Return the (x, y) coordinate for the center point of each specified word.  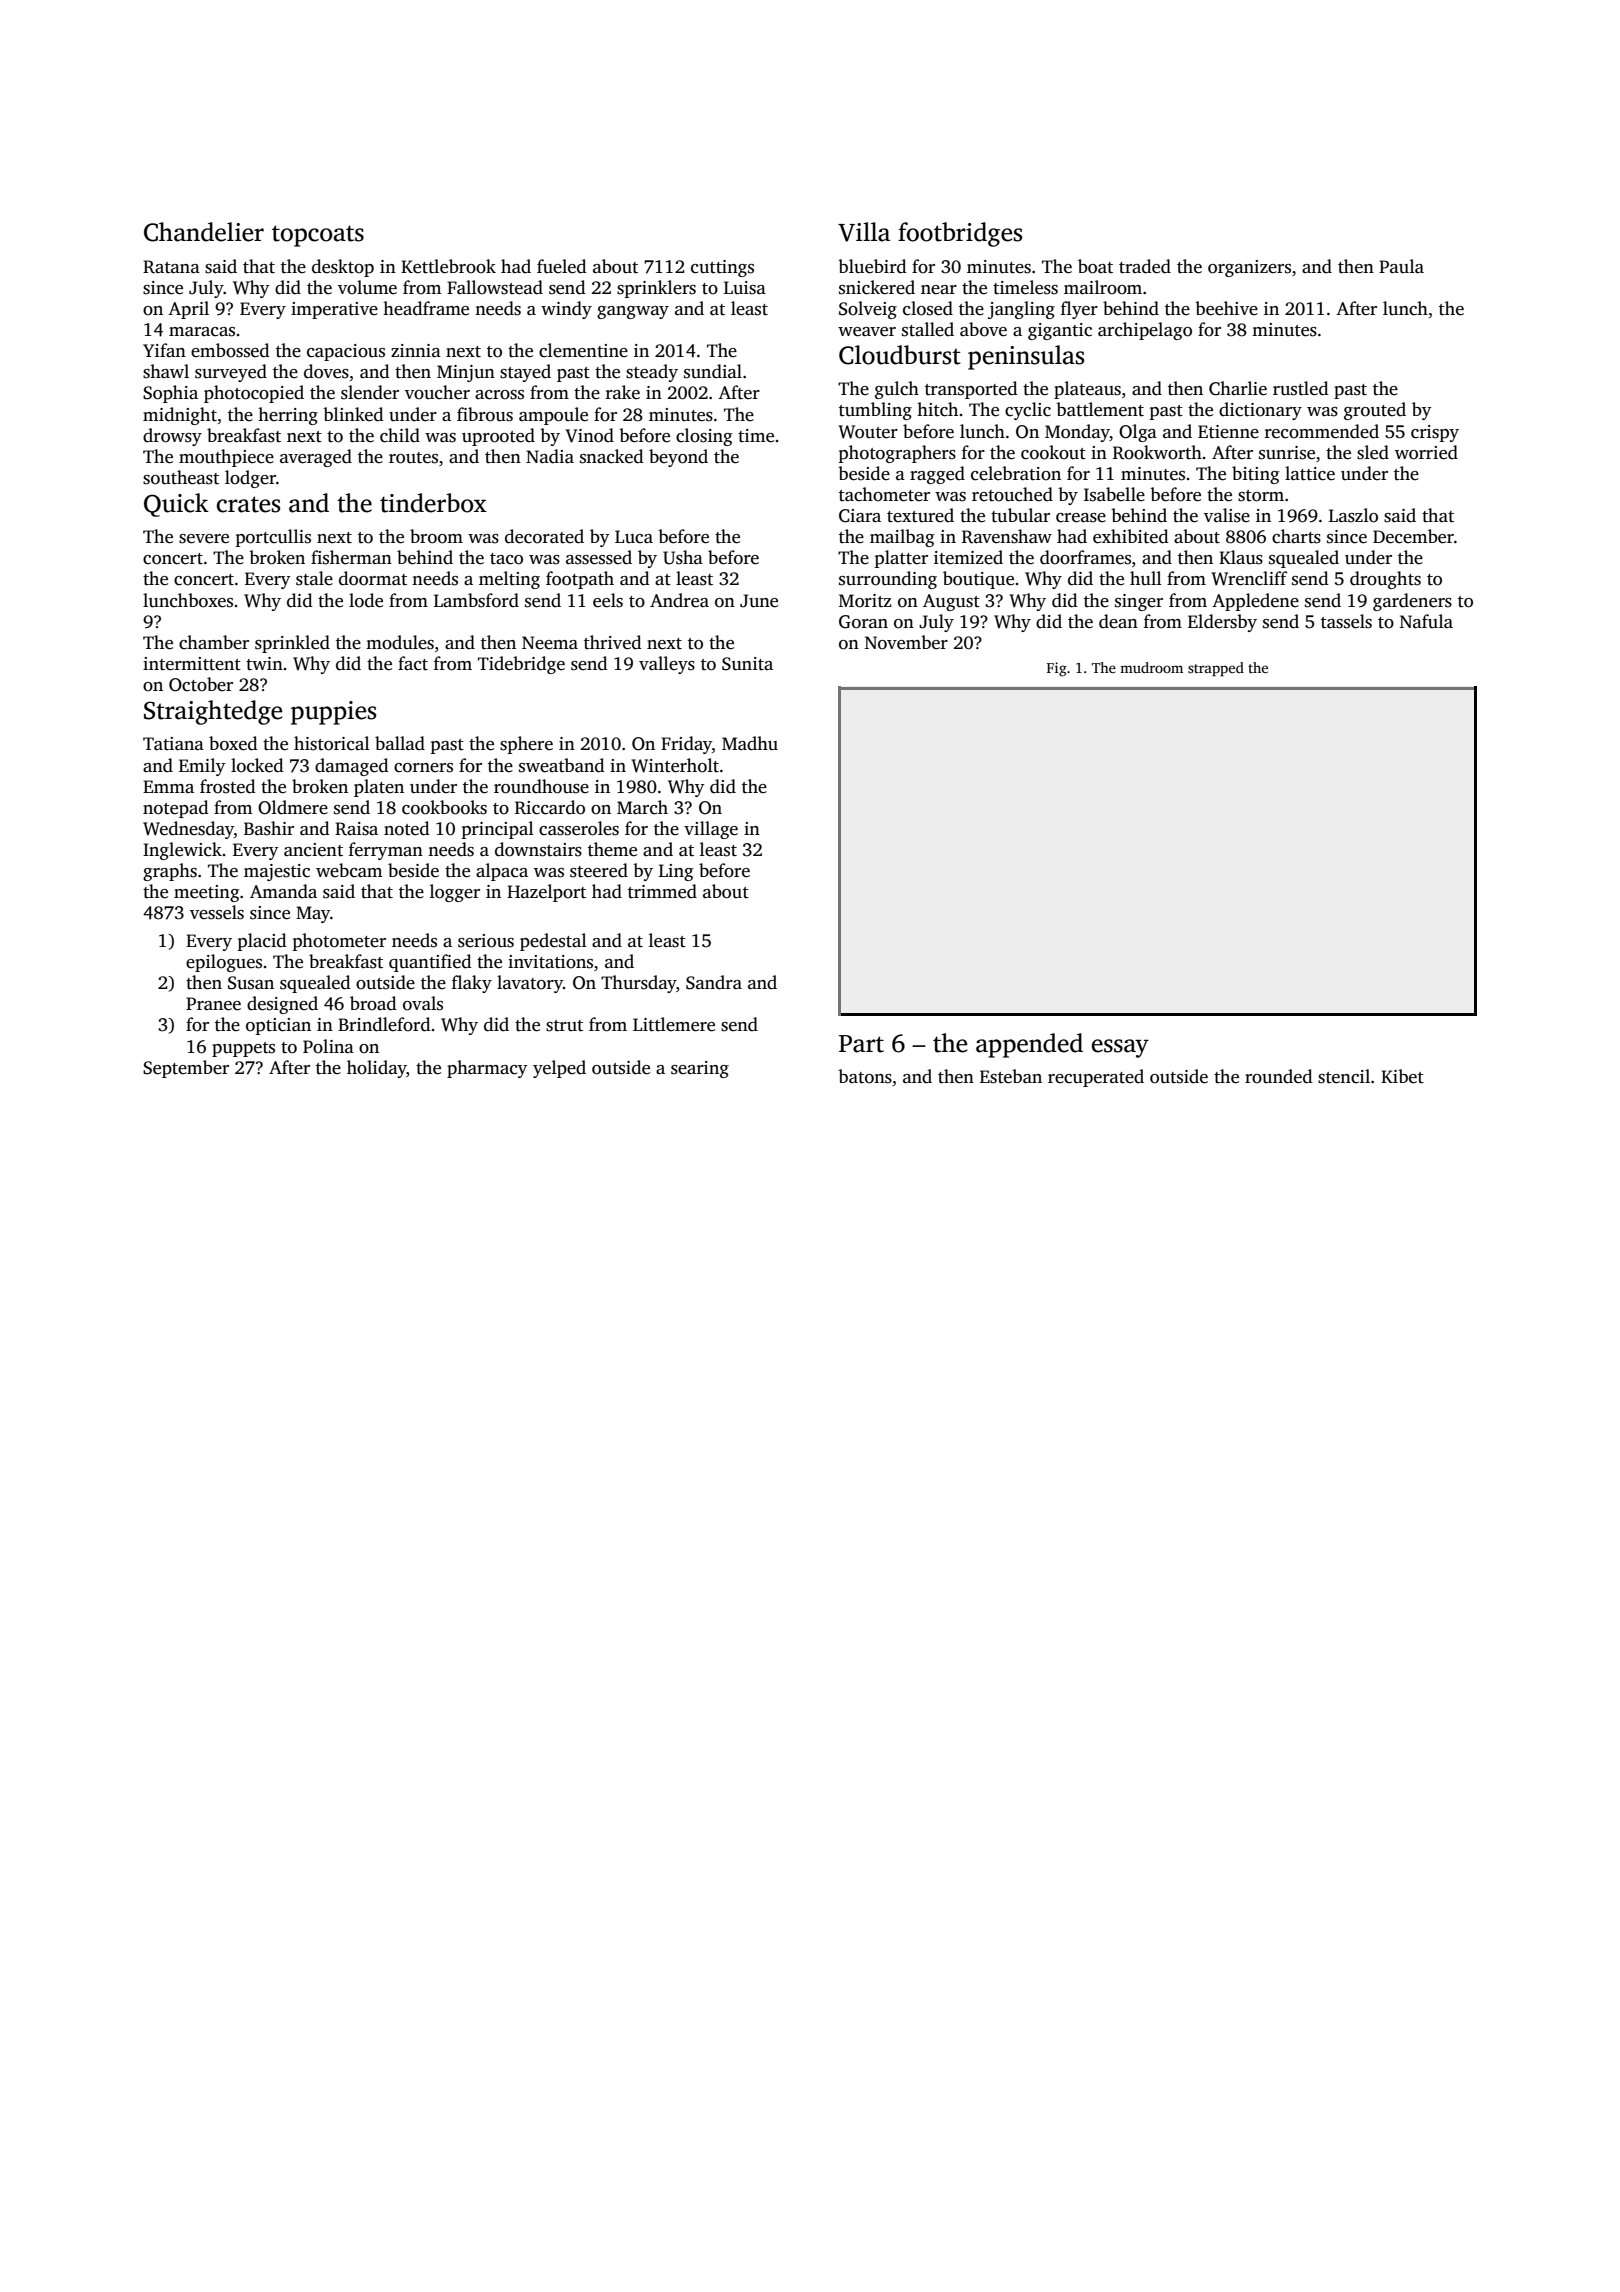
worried (1426, 452)
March (642, 807)
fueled (562, 266)
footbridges (960, 234)
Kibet (1402, 1076)
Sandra (714, 982)
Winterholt (675, 765)
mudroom (1151, 667)
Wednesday (188, 830)
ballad (400, 743)
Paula (1401, 266)
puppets (243, 1049)
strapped (1216, 669)
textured (920, 515)
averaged (316, 458)
